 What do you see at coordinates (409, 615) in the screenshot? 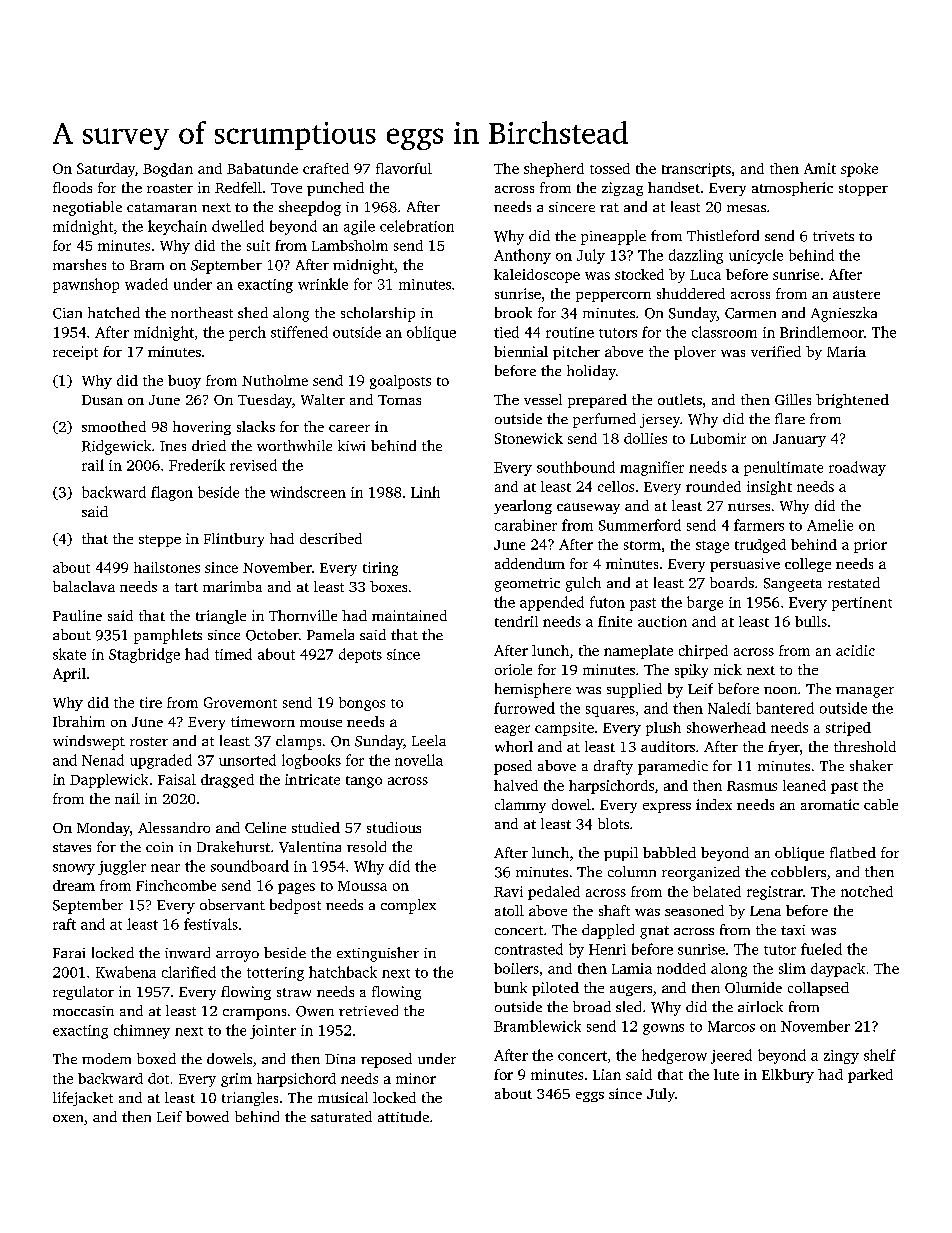
I see `maintained` at bounding box center [409, 615].
